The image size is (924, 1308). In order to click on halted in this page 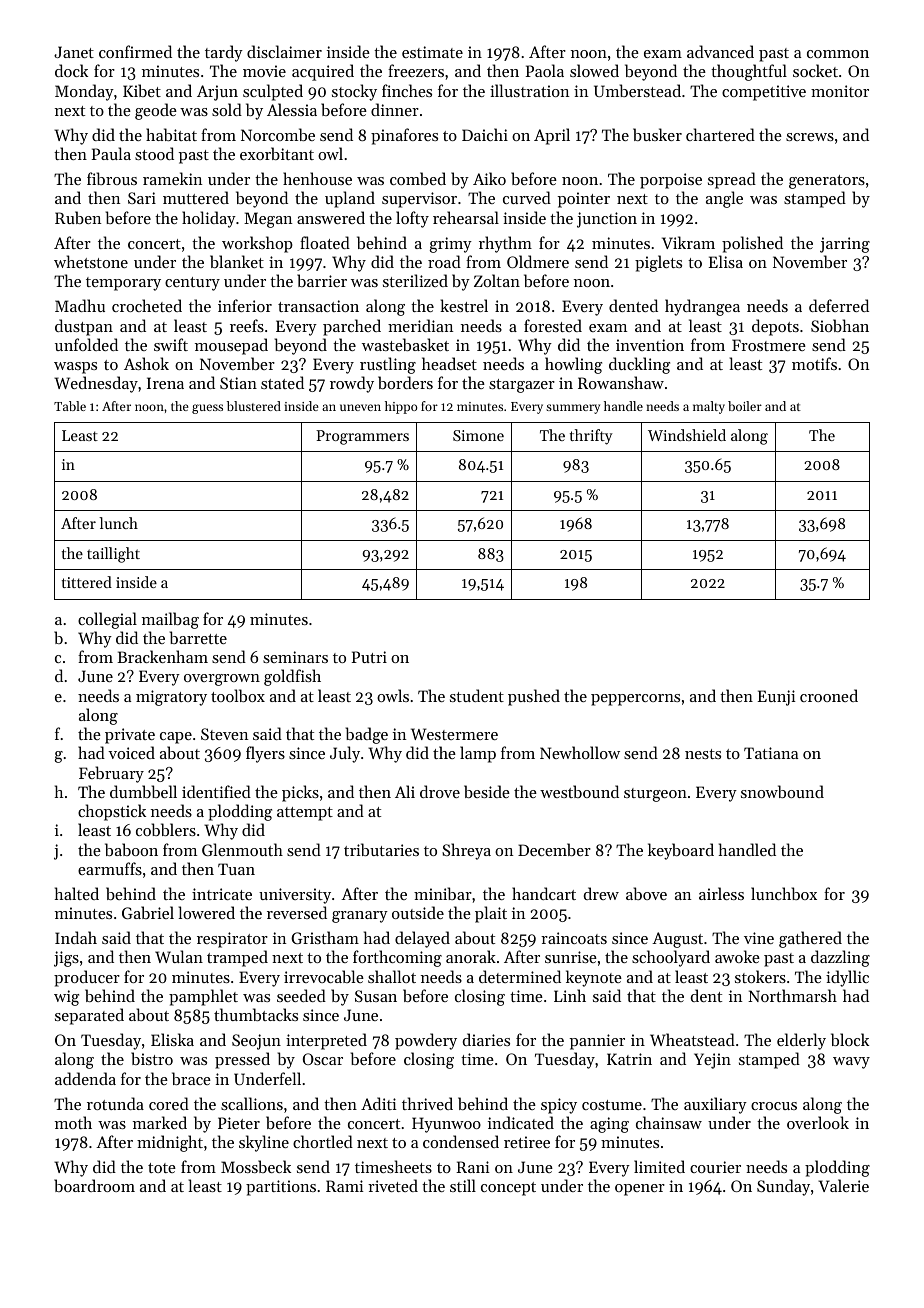, I will do `click(77, 893)`.
